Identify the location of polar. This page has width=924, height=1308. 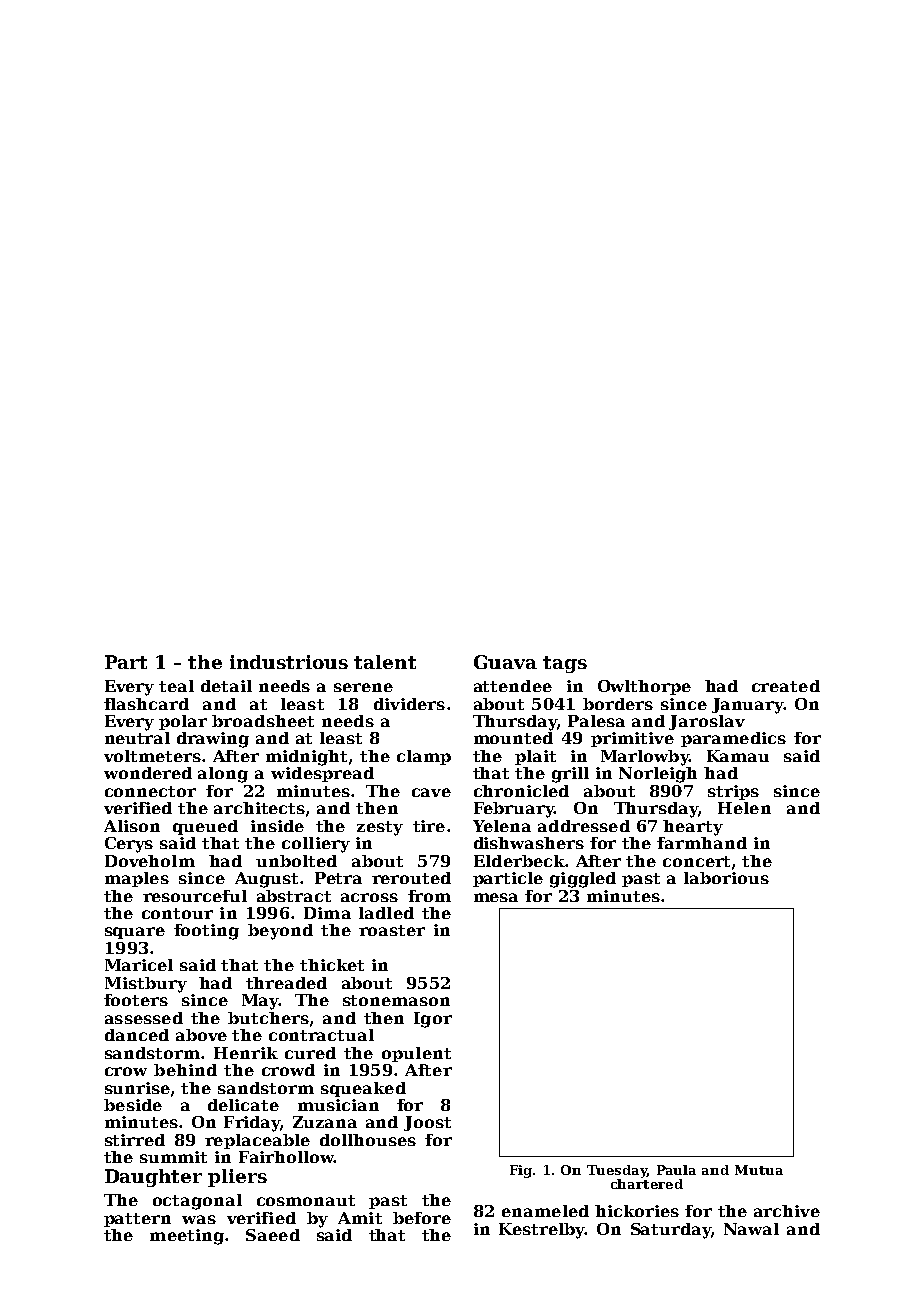
(183, 722).
